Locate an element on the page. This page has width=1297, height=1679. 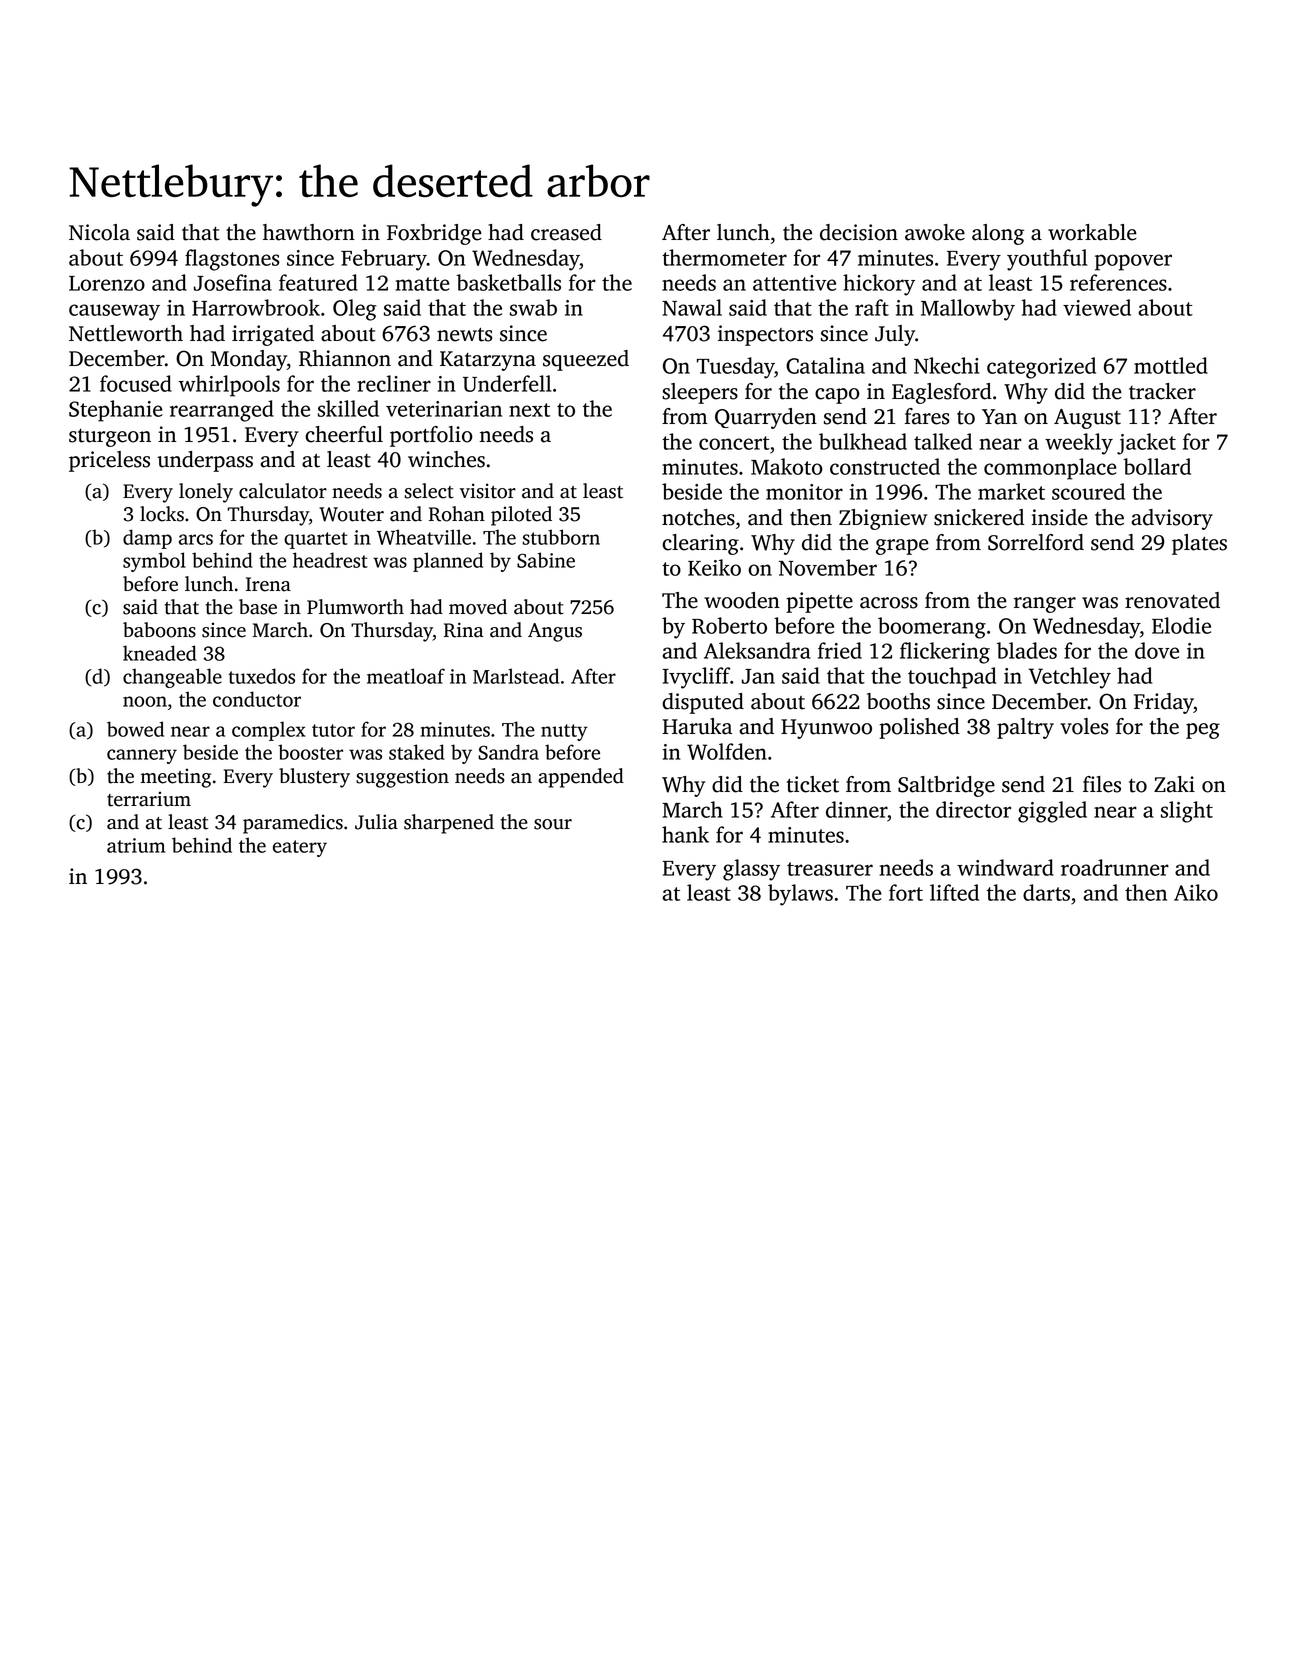
Mallowby is located at coordinates (968, 310).
